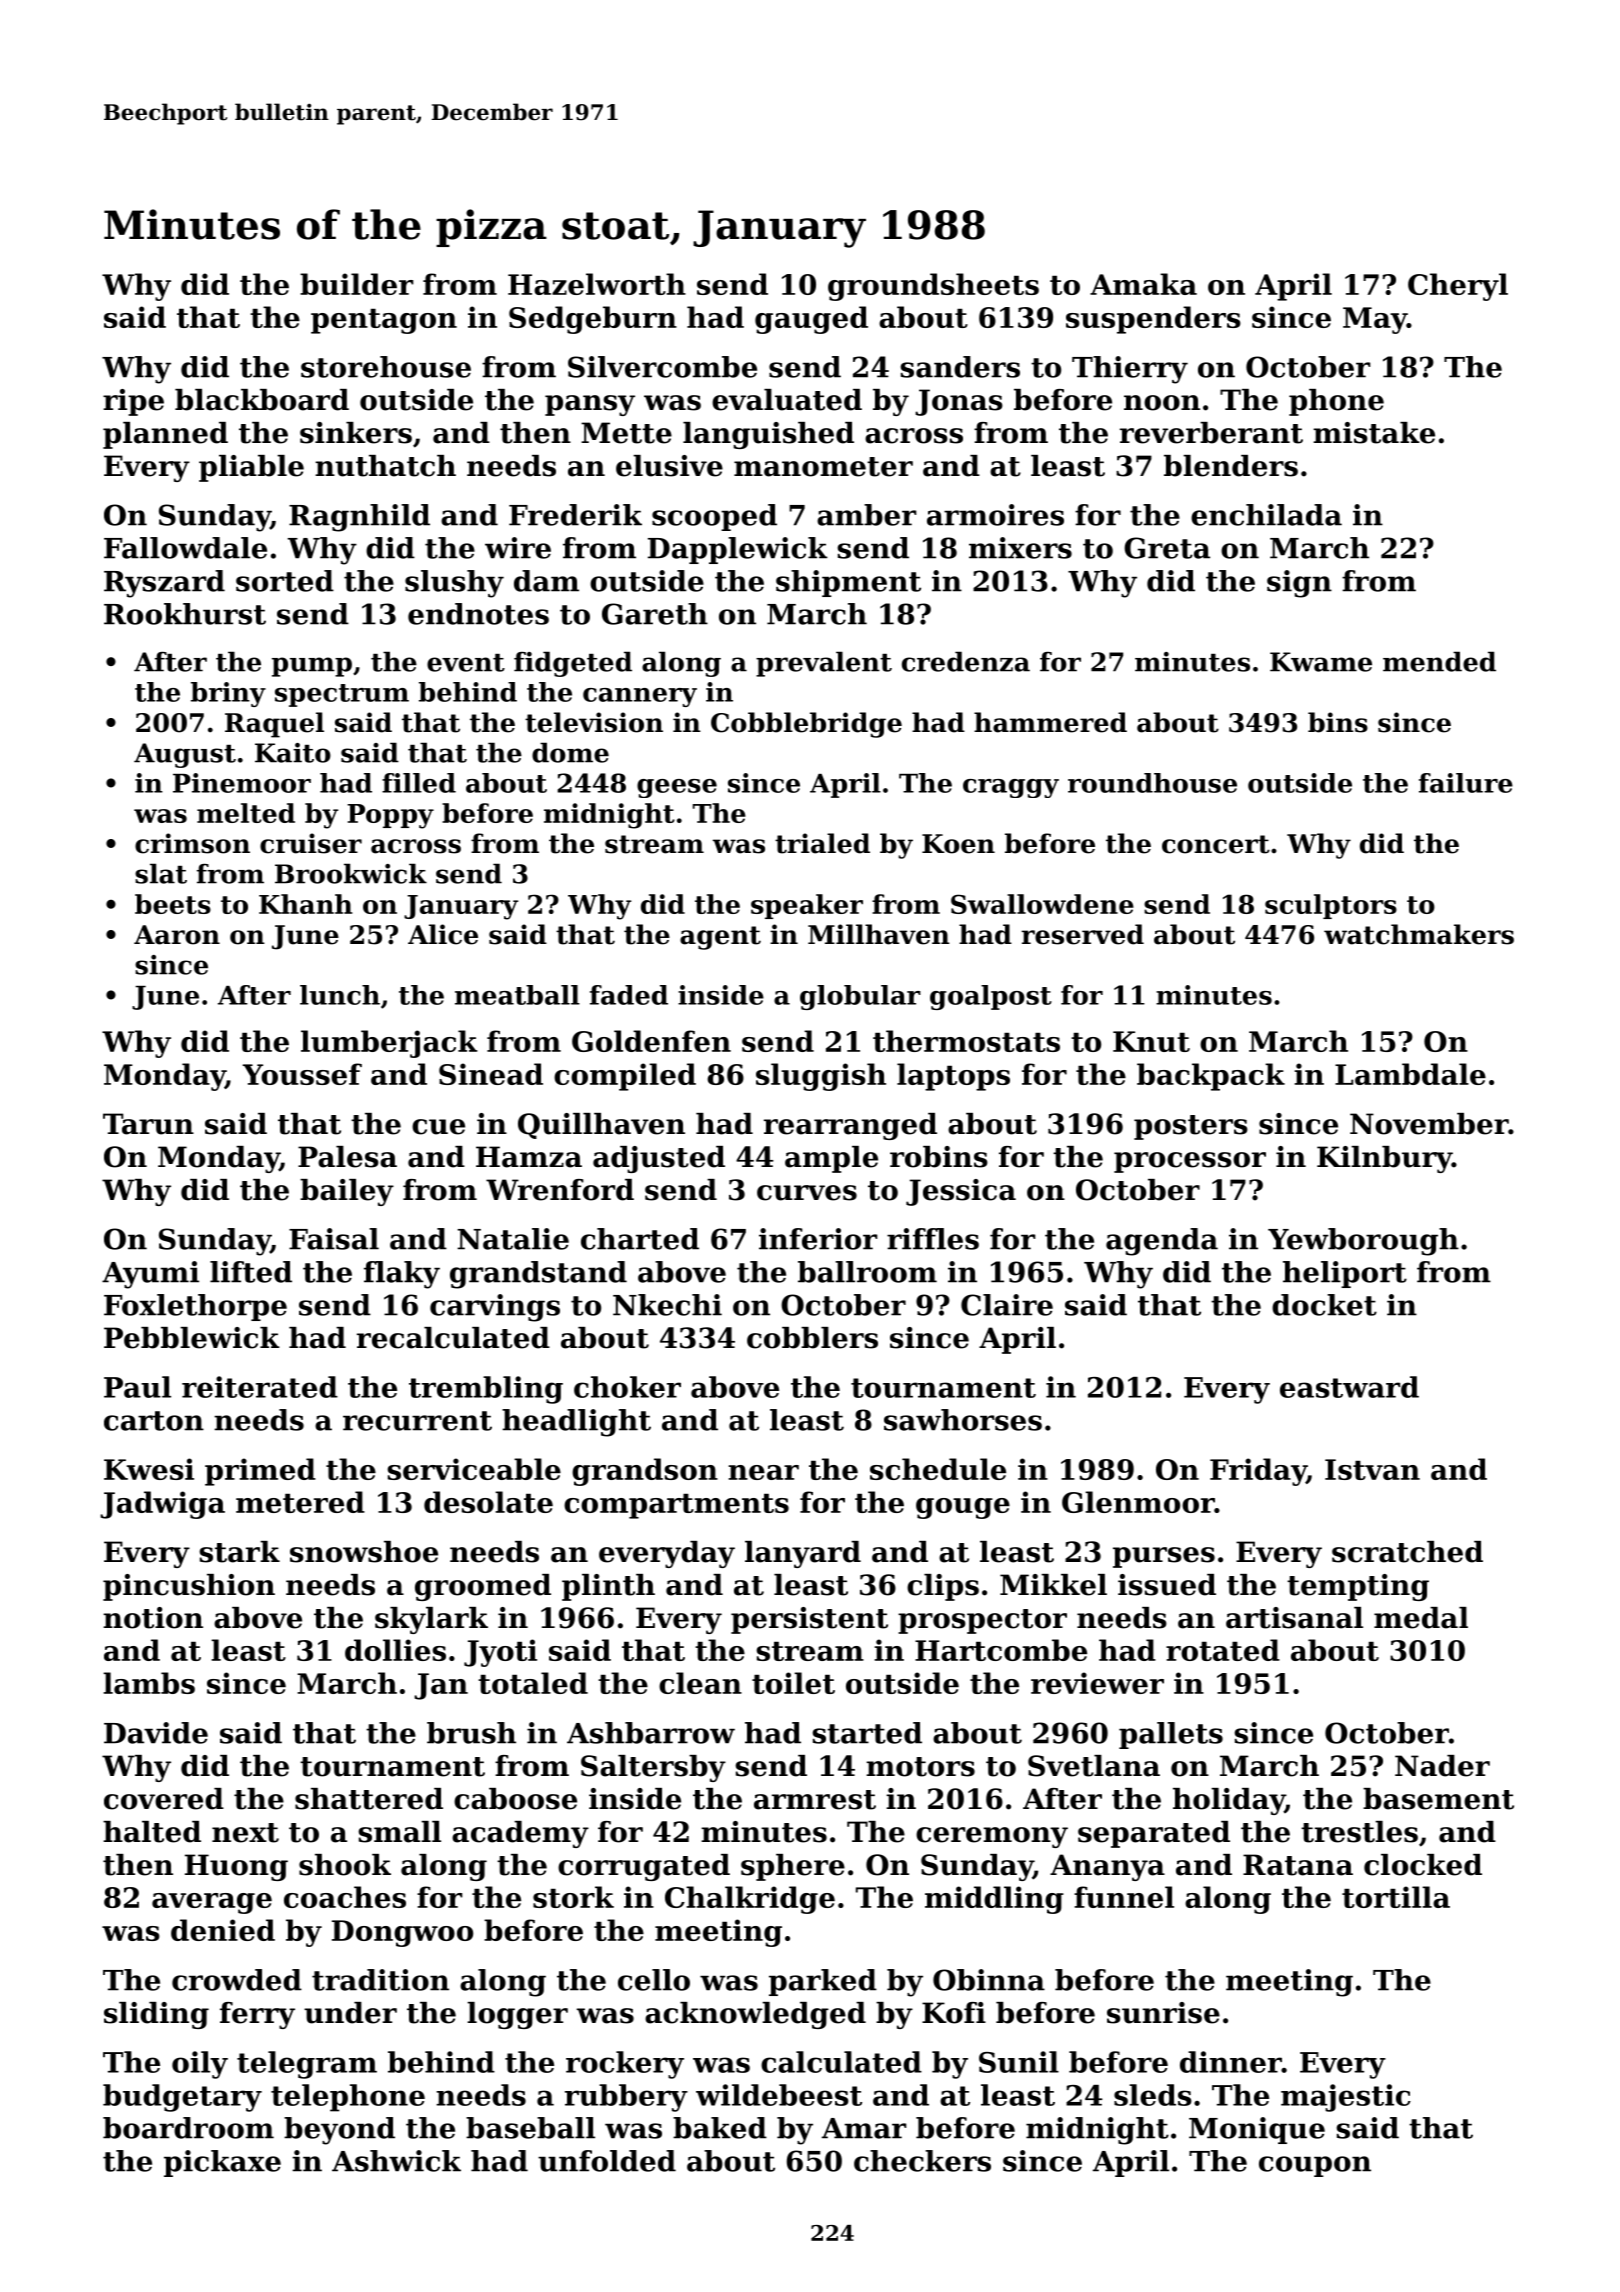 Image resolution: width=1620 pixels, height=2292 pixels. Describe the element at coordinates (148, 1124) in the screenshot. I see `Tarun` at that location.
